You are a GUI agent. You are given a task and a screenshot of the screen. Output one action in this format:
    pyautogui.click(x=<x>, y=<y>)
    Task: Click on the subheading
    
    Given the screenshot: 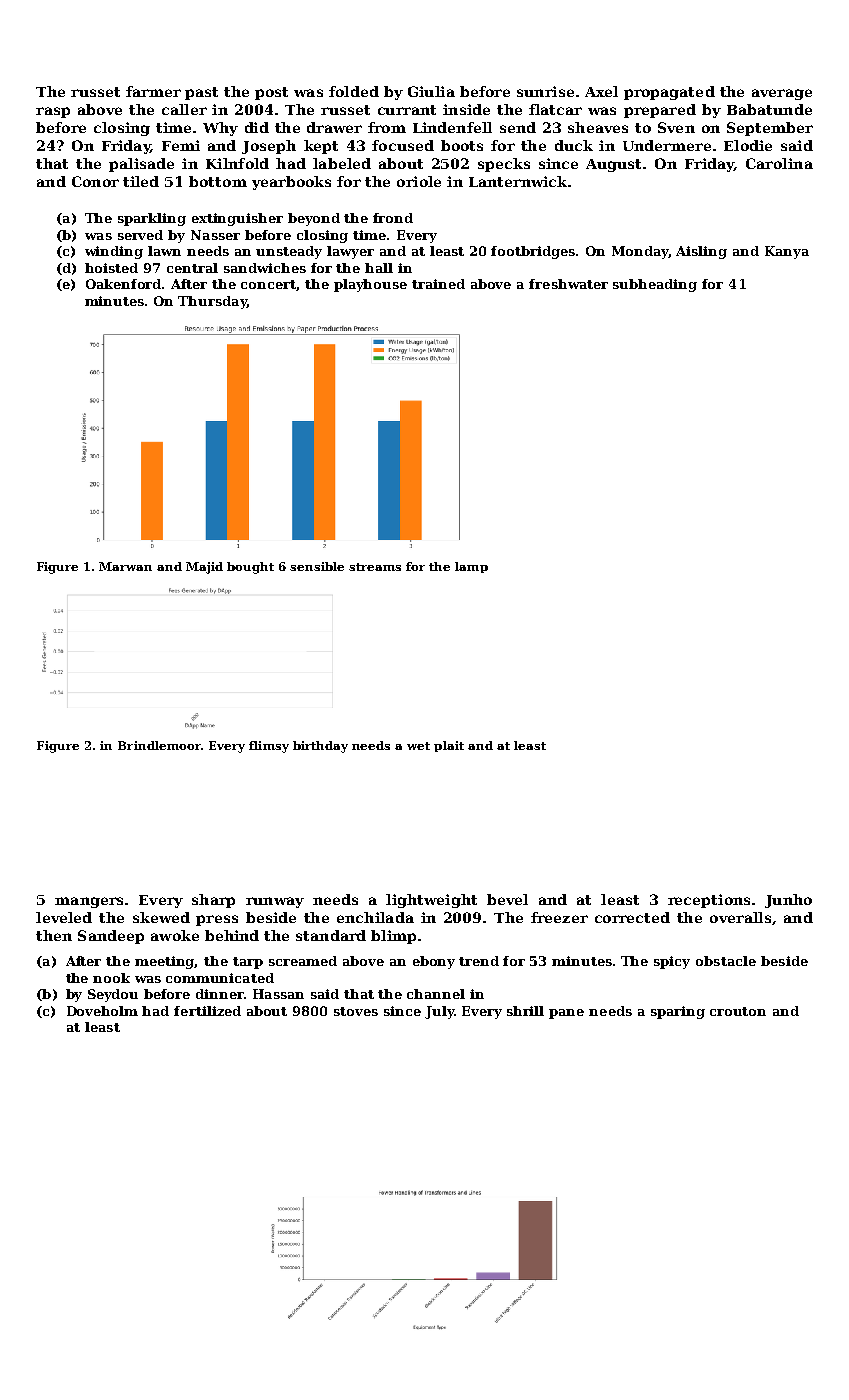 What is the action you would take?
    pyautogui.click(x=655, y=285)
